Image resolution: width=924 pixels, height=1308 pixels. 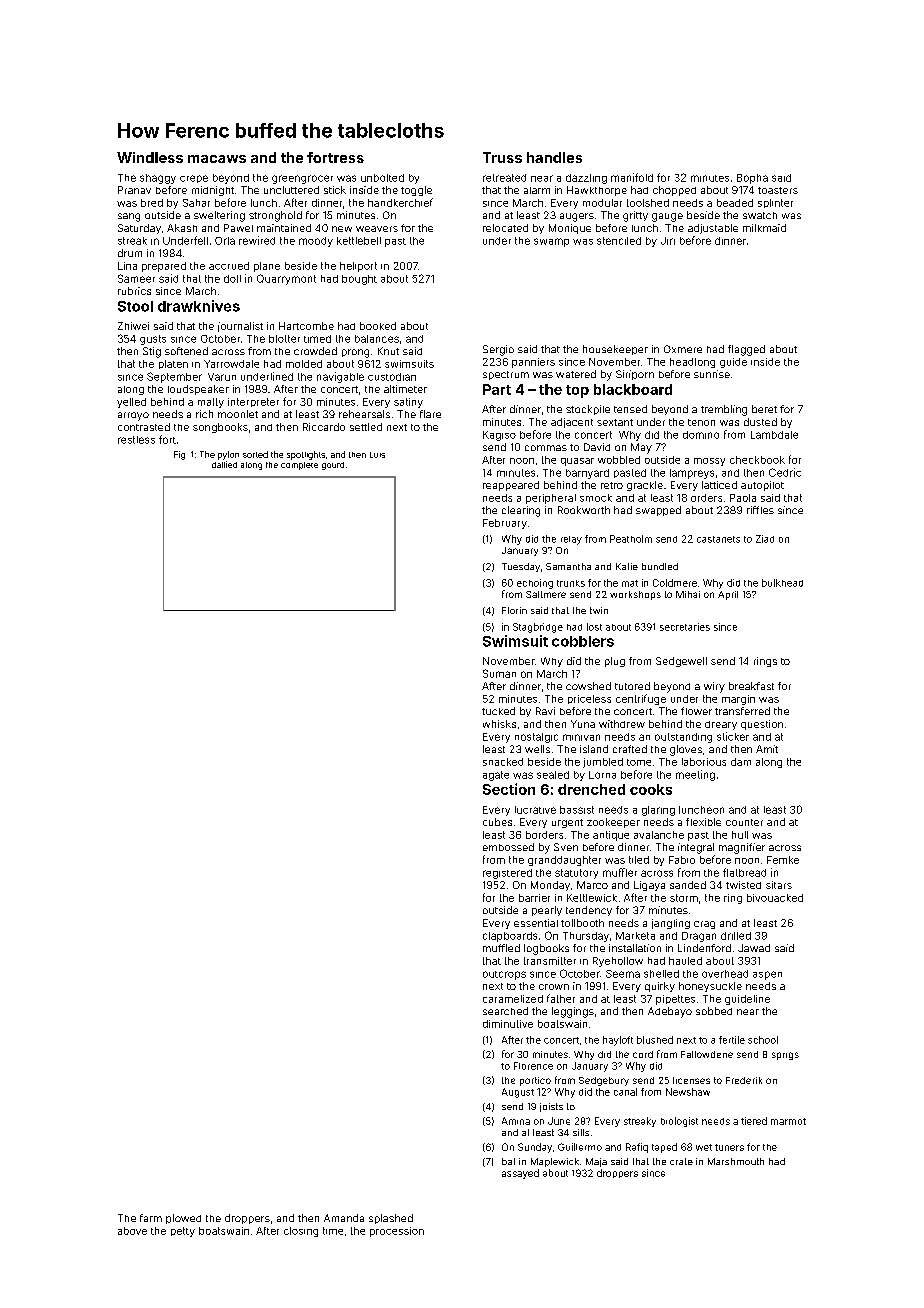 What do you see at coordinates (179, 455) in the screenshot?
I see `Fig` at bounding box center [179, 455].
